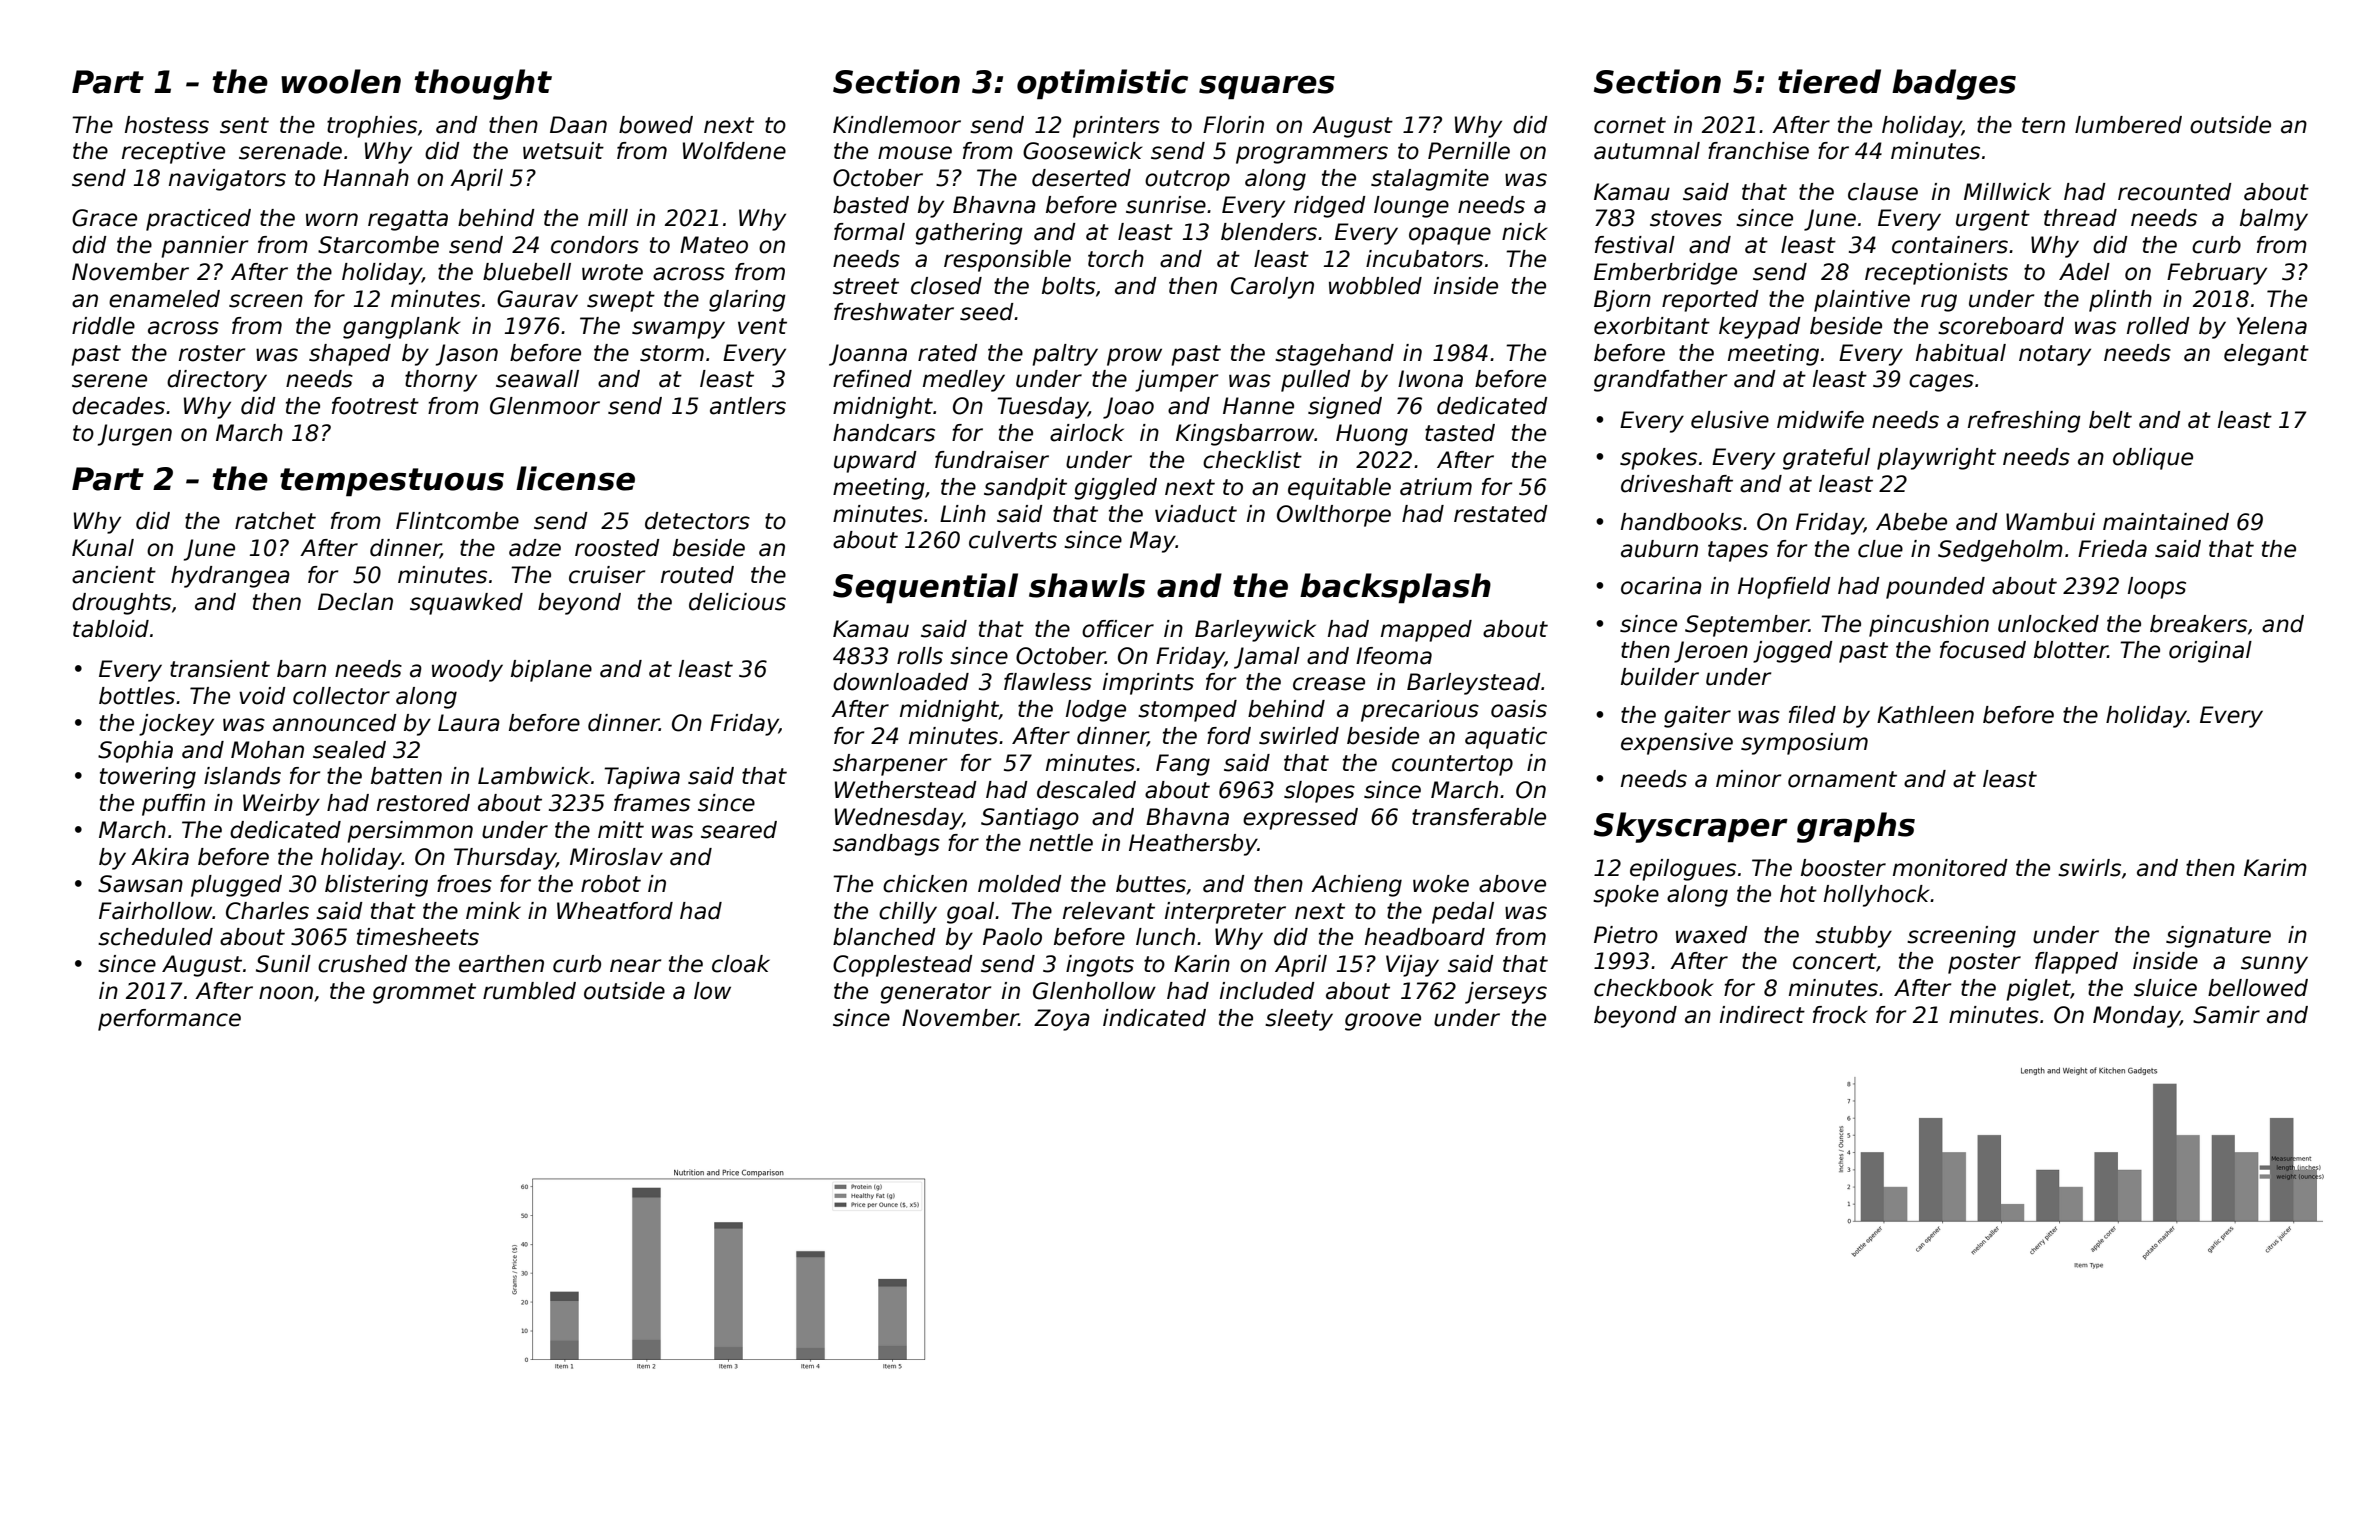 The width and height of the page is (2380, 1540). What do you see at coordinates (1436, 487) in the page?
I see `atrium` at bounding box center [1436, 487].
